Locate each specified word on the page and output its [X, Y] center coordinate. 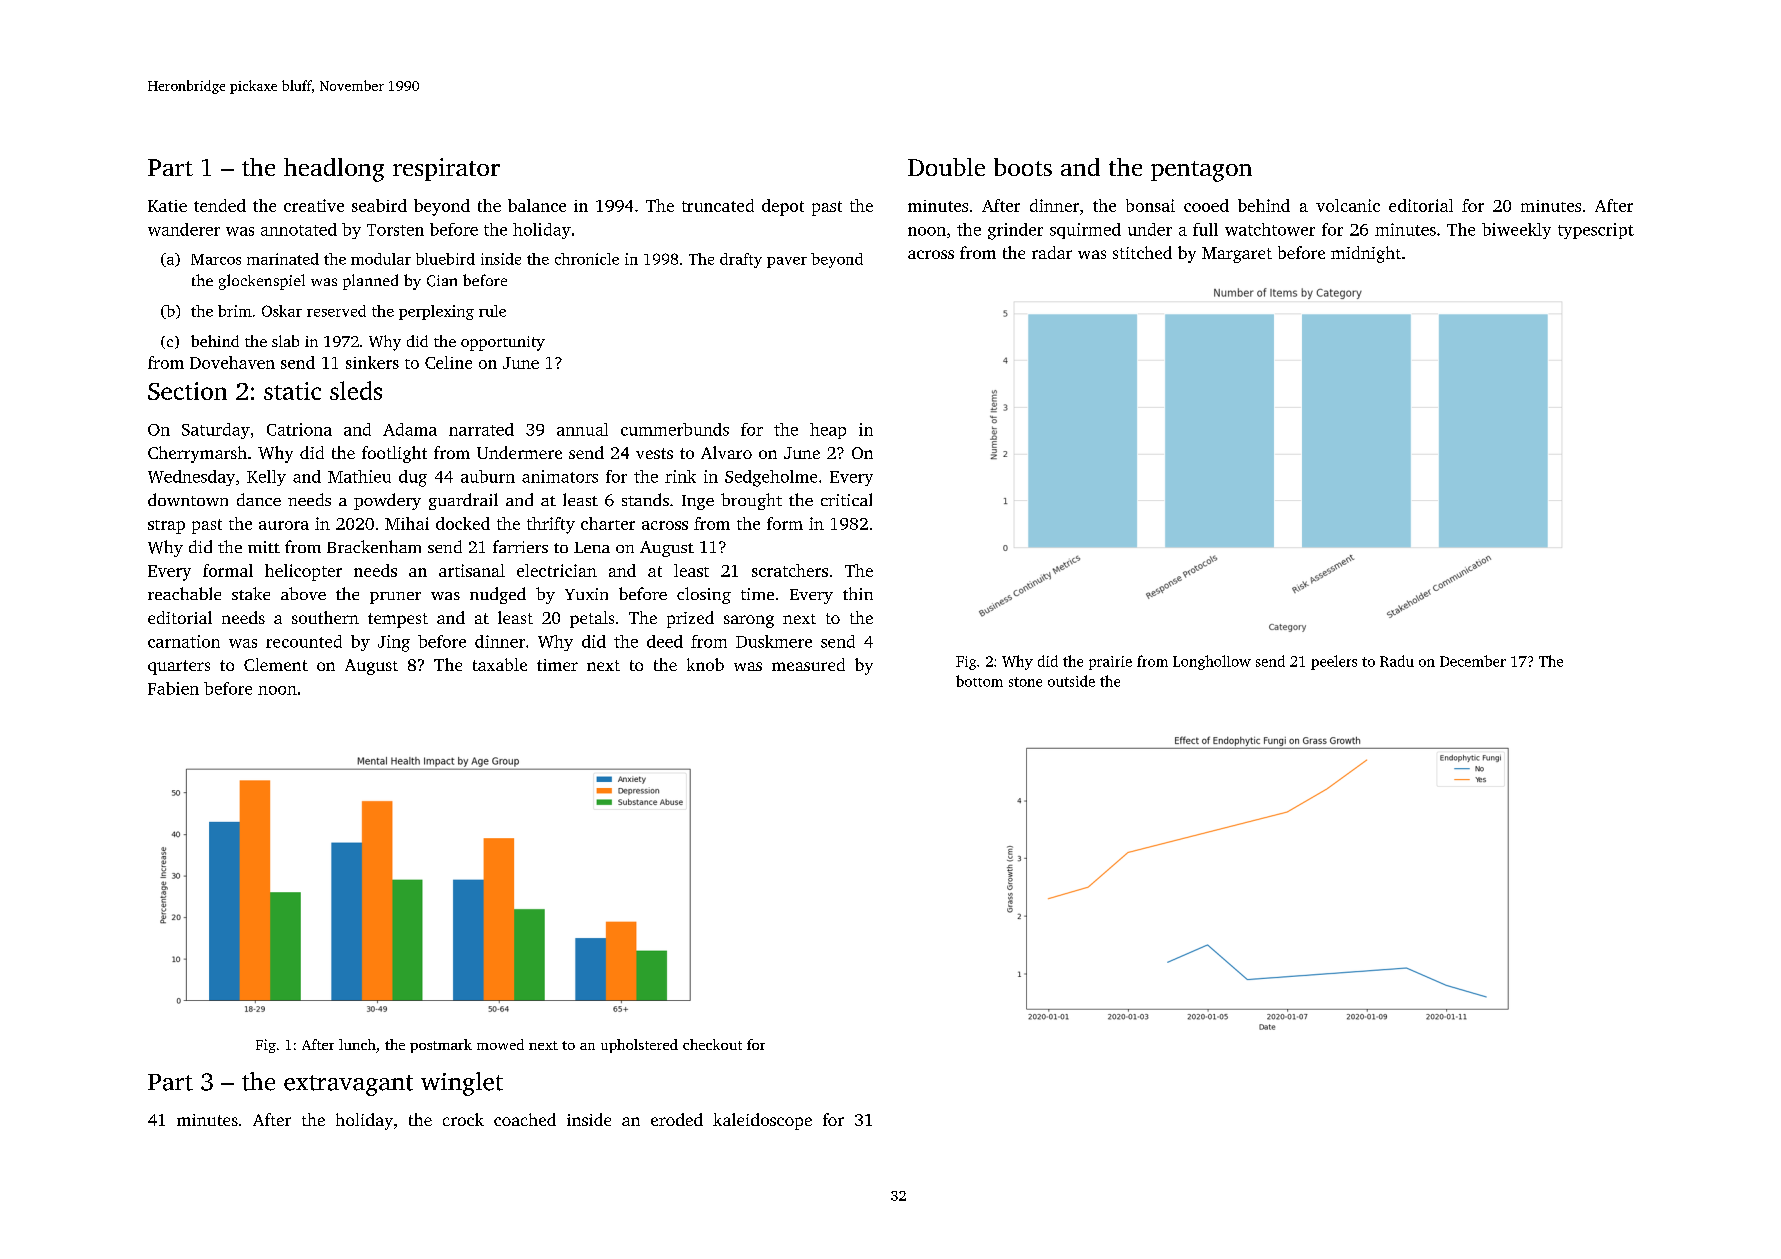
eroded [677, 1119]
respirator [446, 169]
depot [783, 207]
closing [704, 595]
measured [808, 664]
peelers [1334, 662]
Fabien [173, 688]
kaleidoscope [762, 1121]
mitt [264, 547]
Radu [1397, 661]
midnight [1366, 254]
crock [463, 1119]
